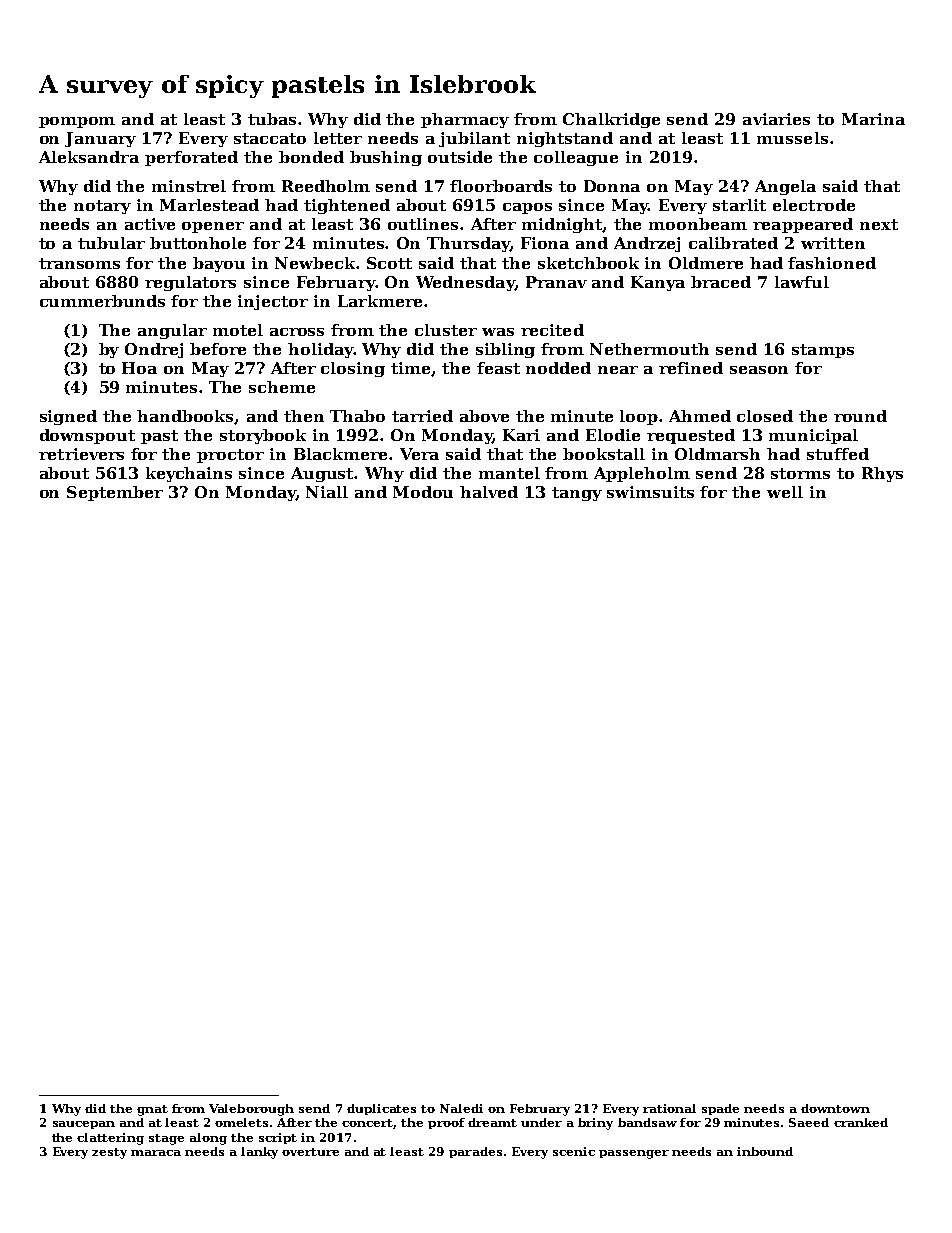 This screenshot has width=952, height=1233. What do you see at coordinates (577, 494) in the screenshot?
I see `tangy` at bounding box center [577, 494].
